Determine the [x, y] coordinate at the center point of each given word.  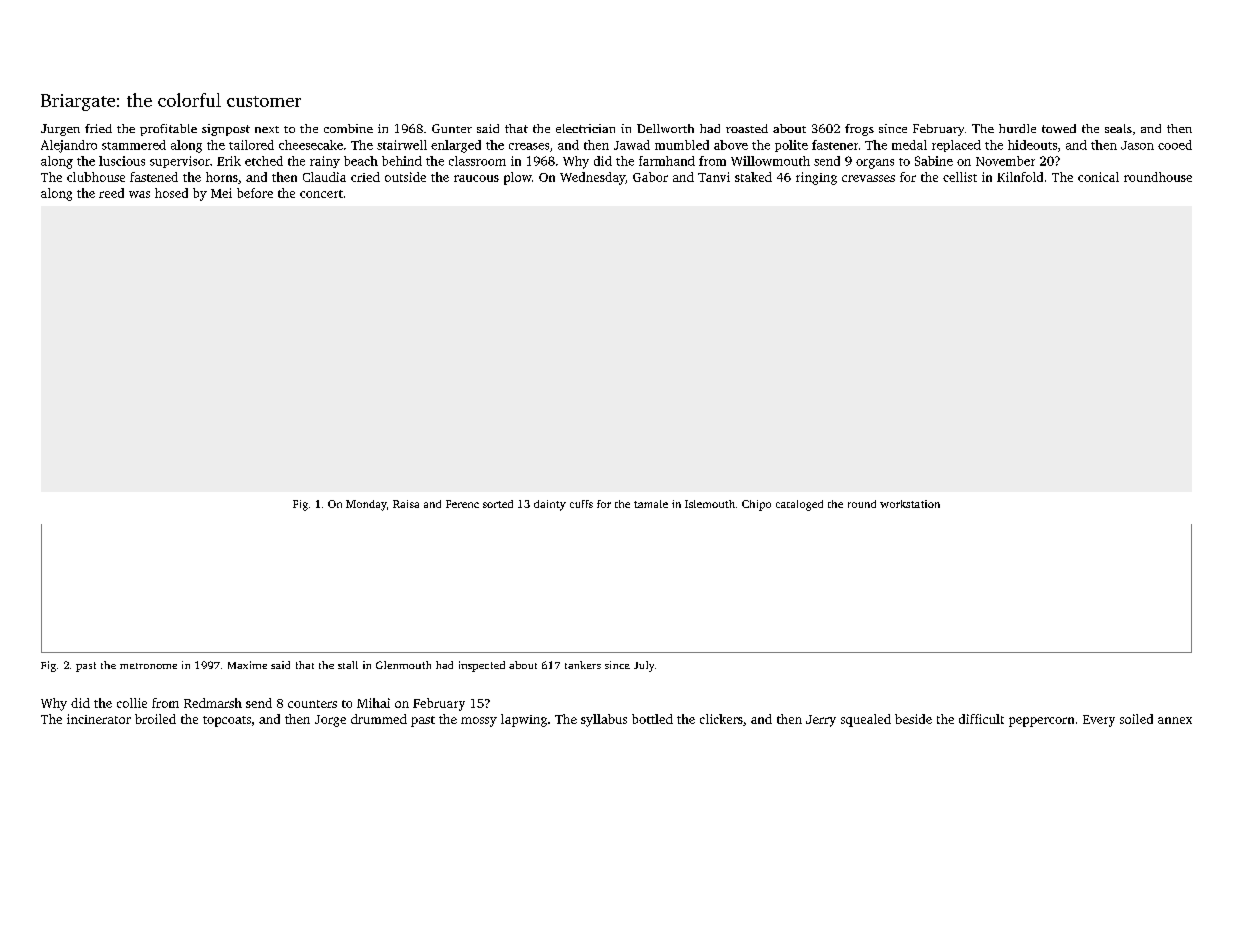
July [644, 666]
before [255, 193]
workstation [910, 504]
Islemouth [710, 504]
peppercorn [1041, 722]
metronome [148, 666]
